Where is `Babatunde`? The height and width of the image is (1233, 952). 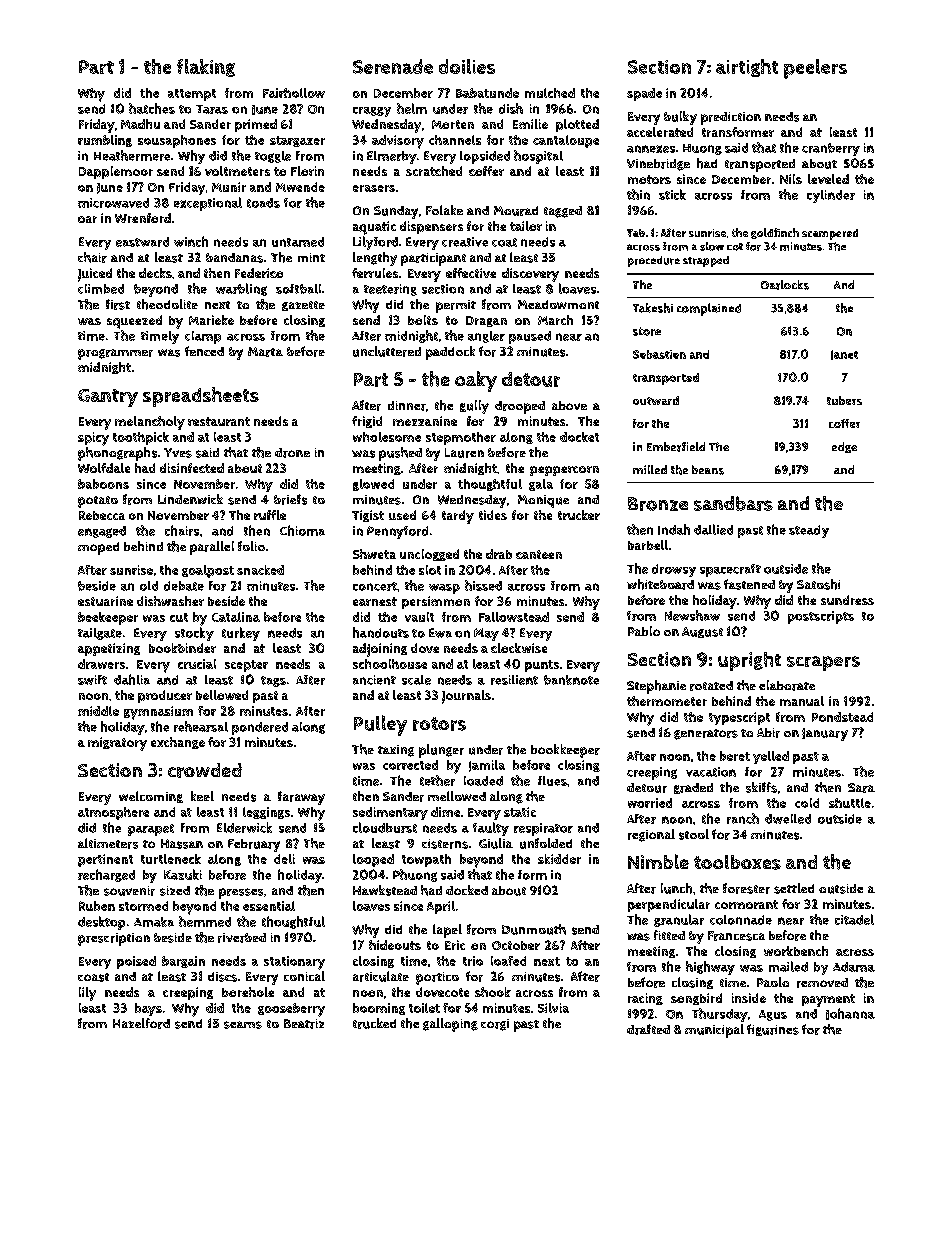
Babatunde is located at coordinates (487, 93).
